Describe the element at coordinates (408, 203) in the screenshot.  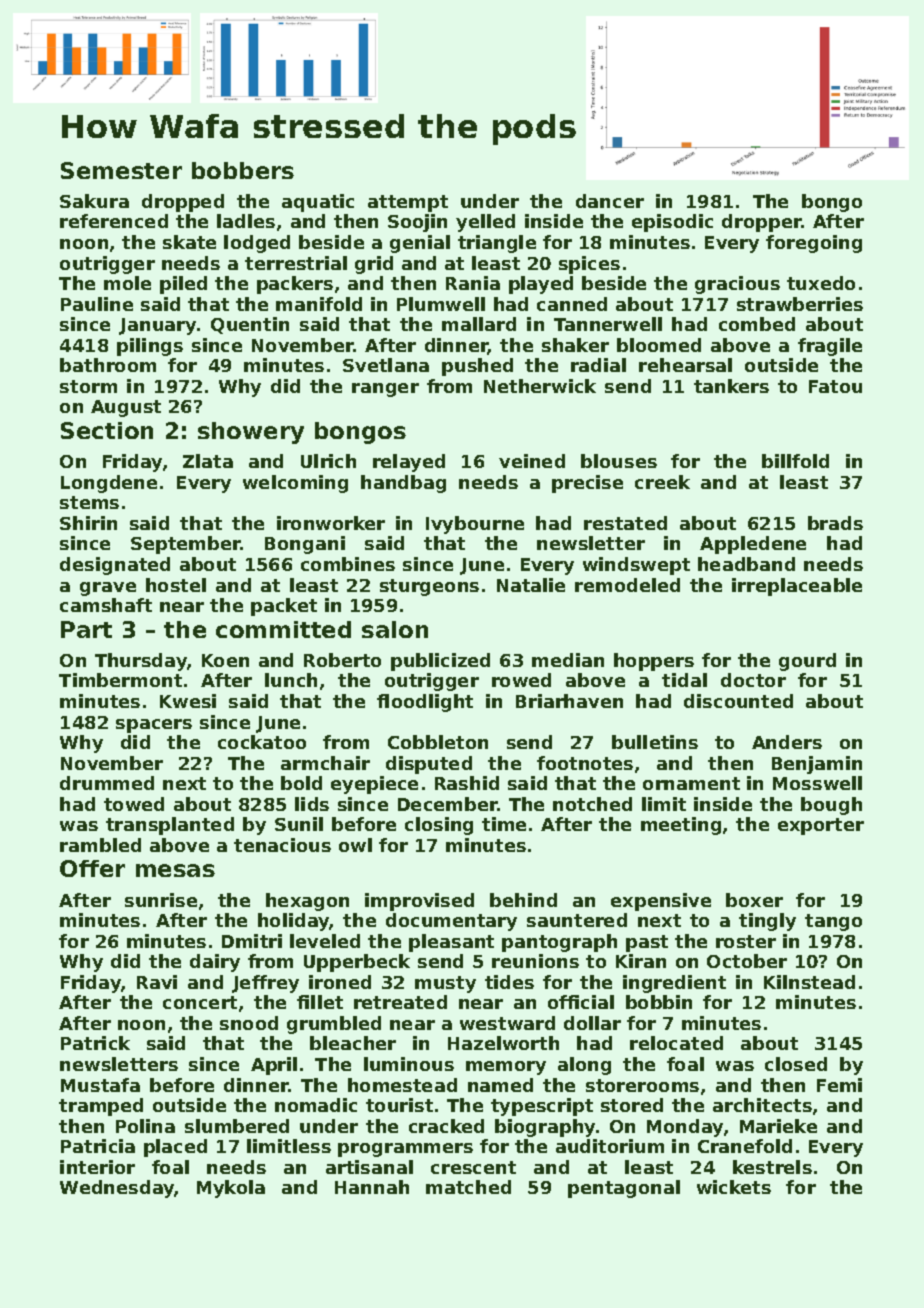
I see `attempt` at that location.
